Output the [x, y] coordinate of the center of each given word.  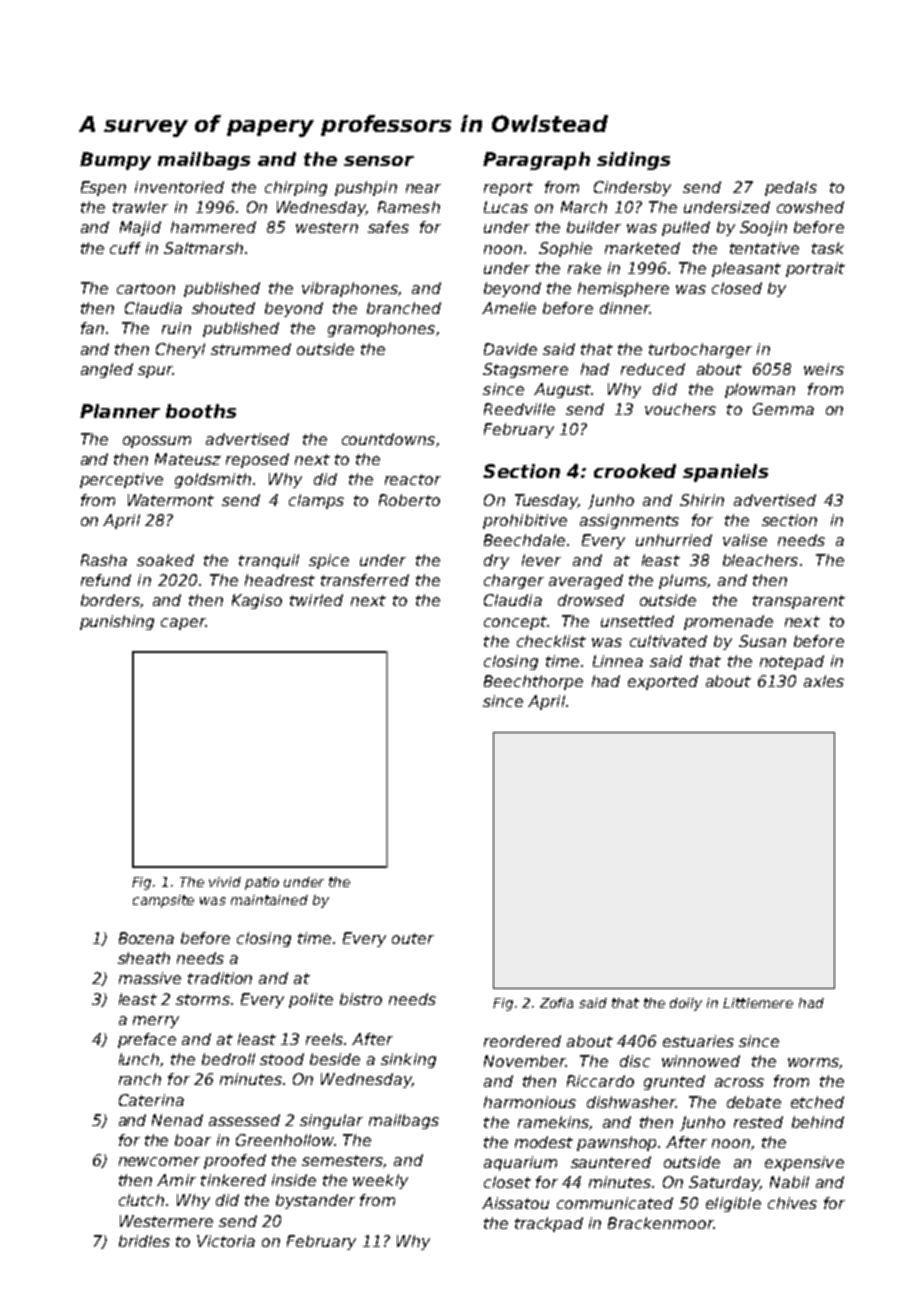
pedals [791, 188]
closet [507, 1182]
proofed [235, 1161]
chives [792, 1203]
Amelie [509, 308]
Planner [120, 411]
